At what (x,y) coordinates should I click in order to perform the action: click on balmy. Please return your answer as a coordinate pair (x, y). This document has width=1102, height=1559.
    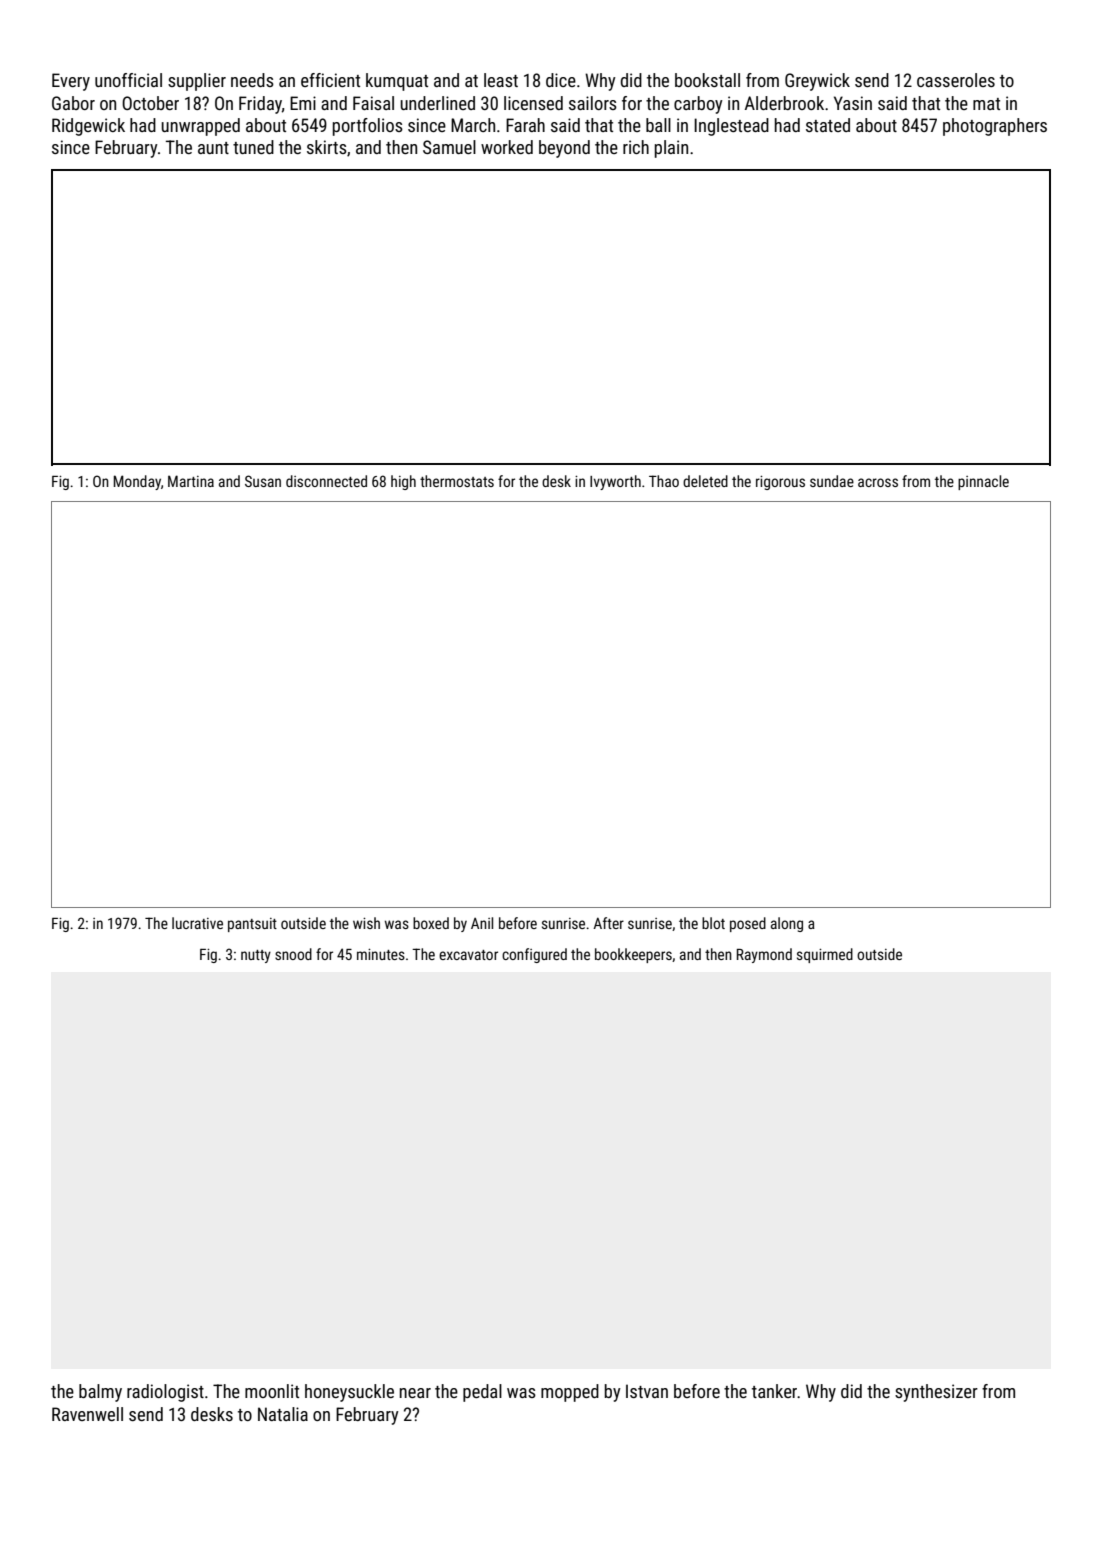
    Looking at the image, I should click on (100, 1393).
